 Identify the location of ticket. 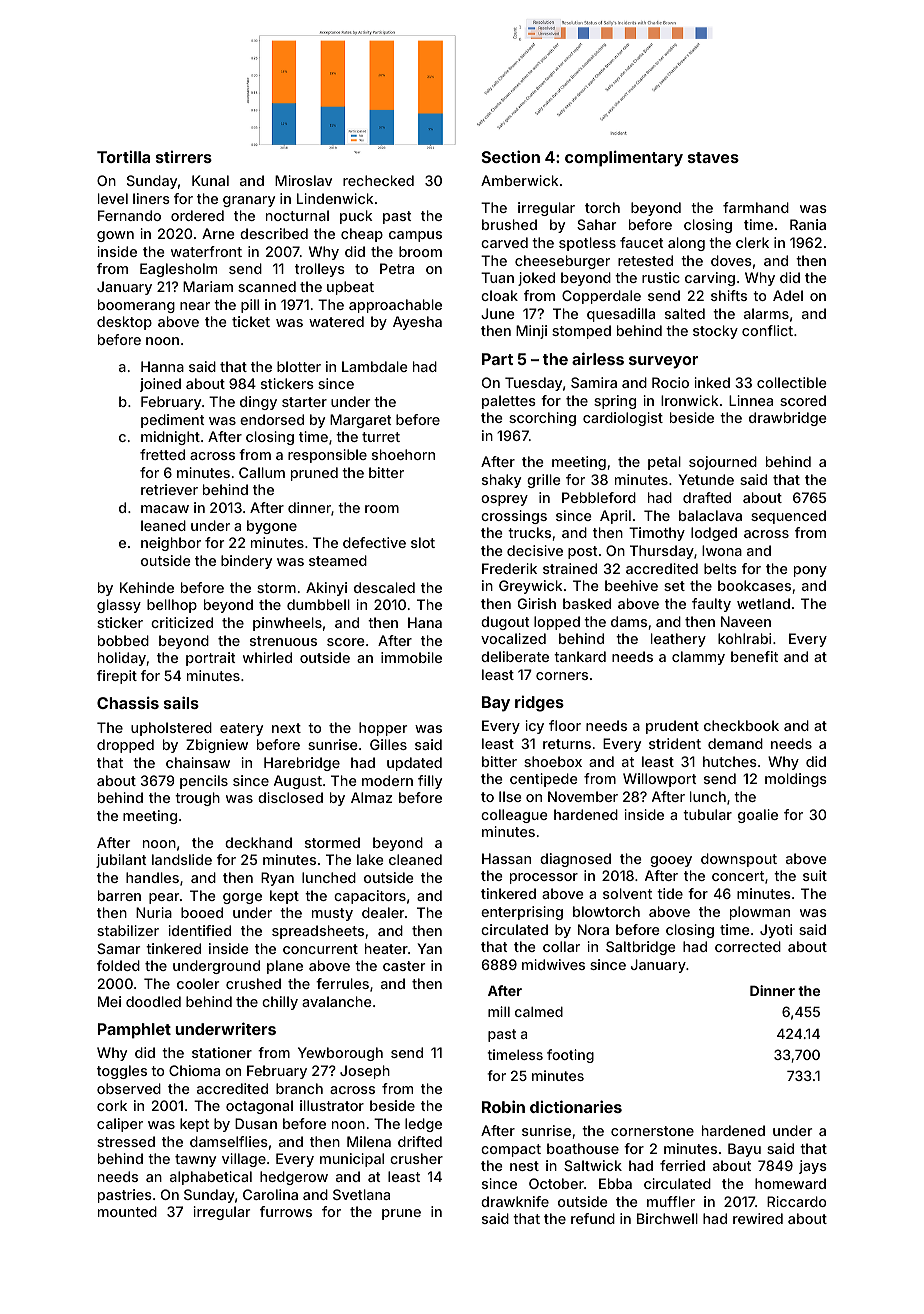
(251, 321).
